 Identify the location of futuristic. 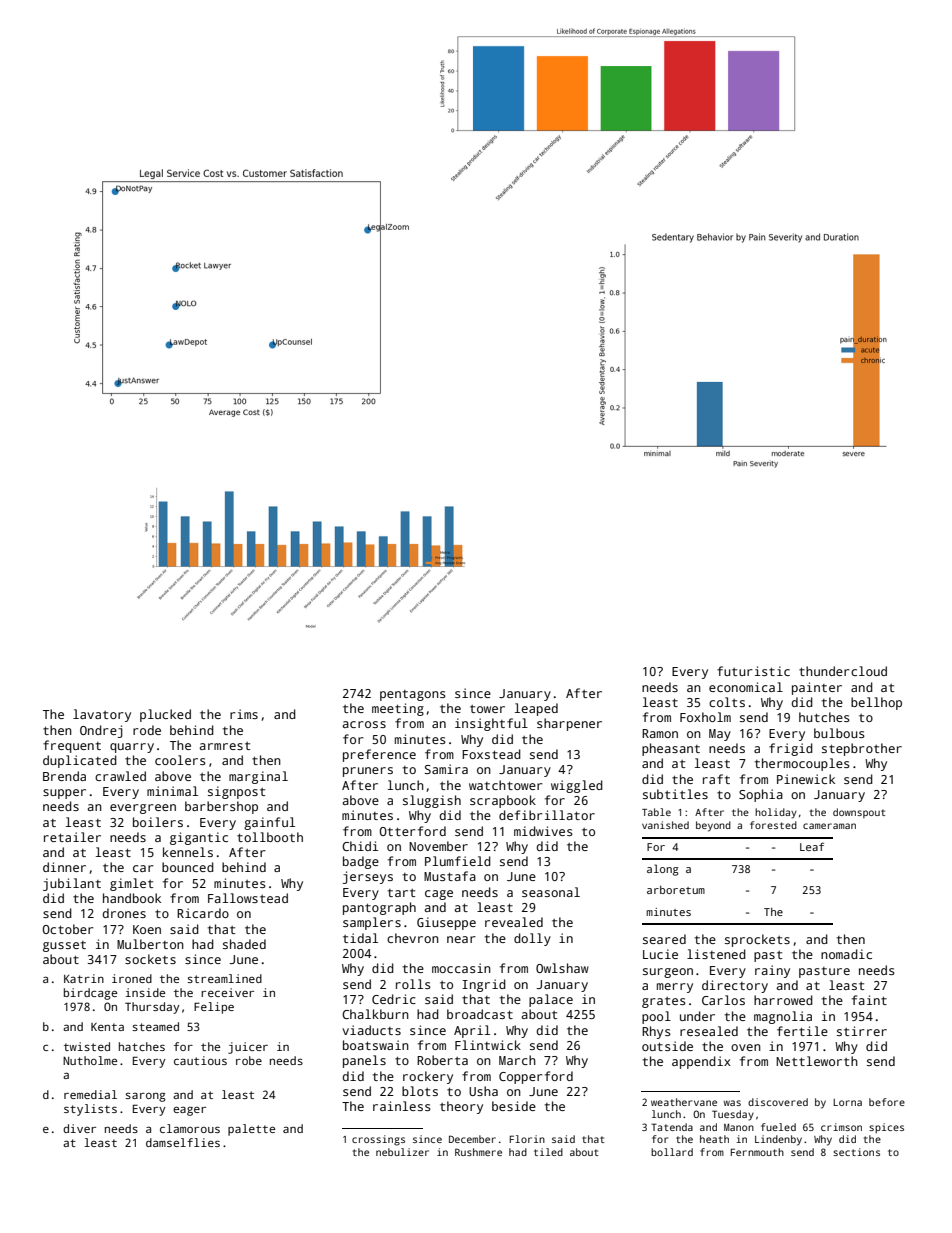
(753, 671).
